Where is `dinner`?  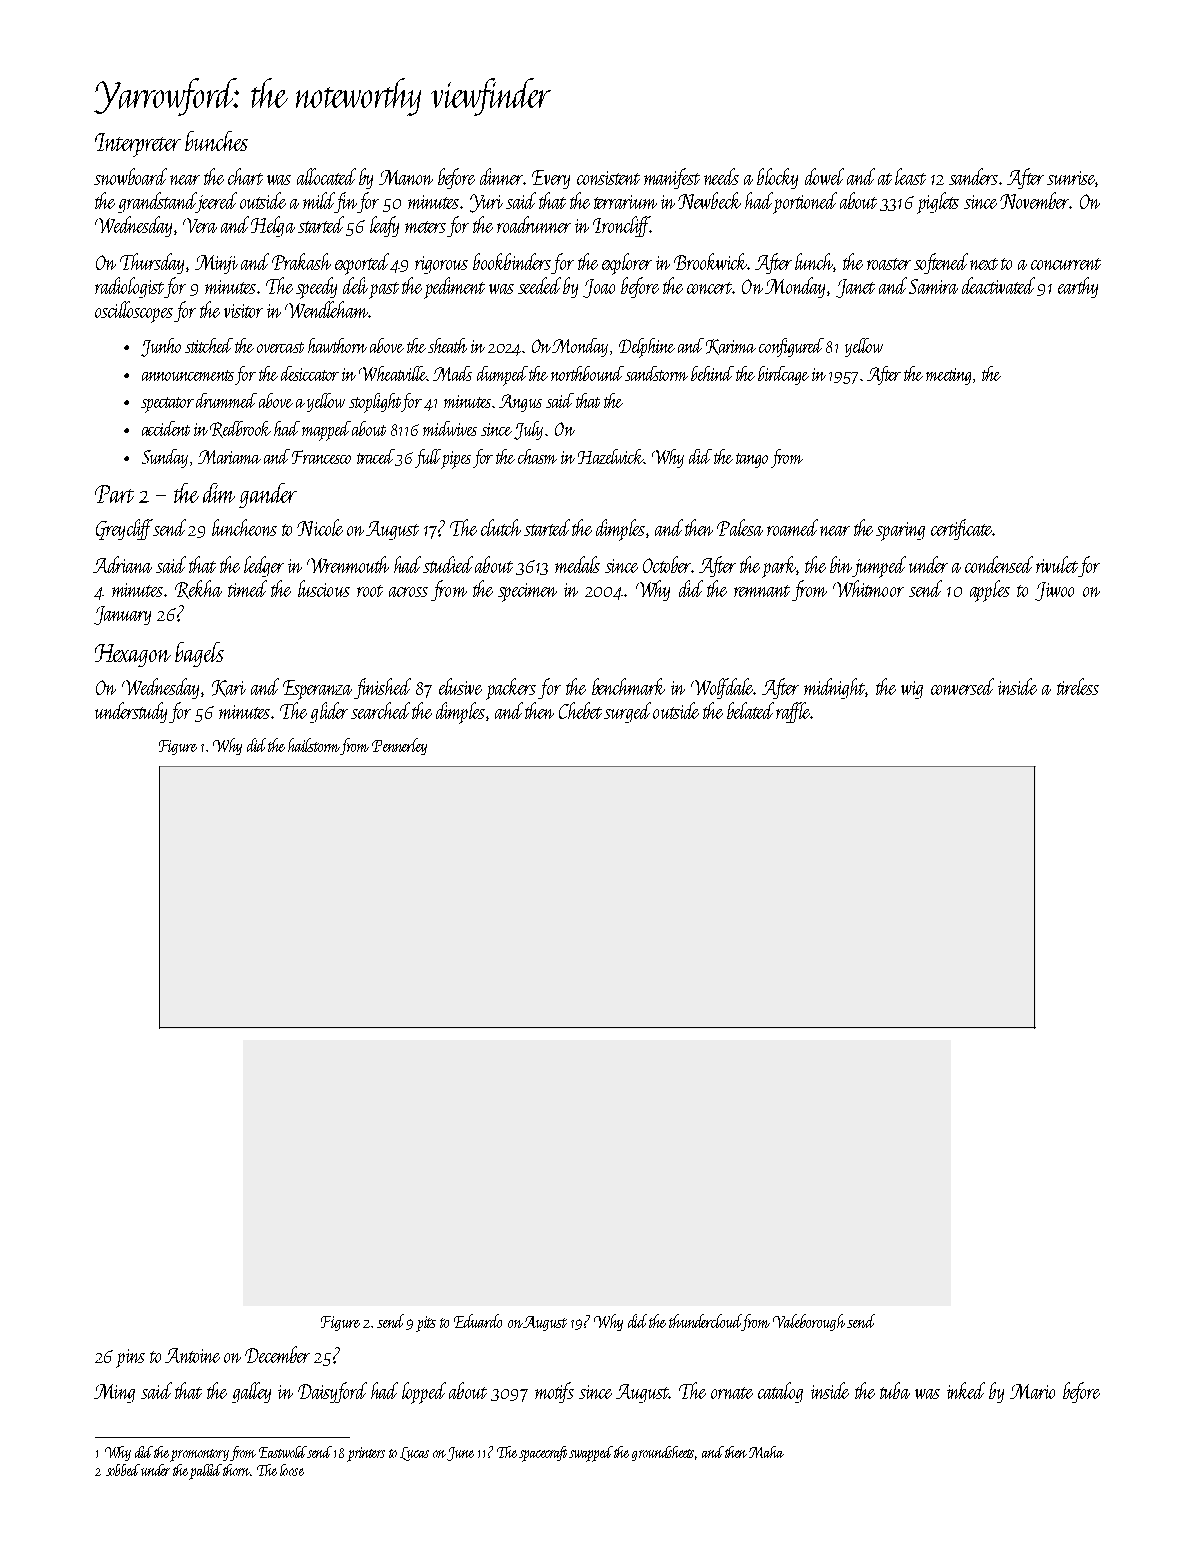
dinner is located at coordinates (501, 176).
